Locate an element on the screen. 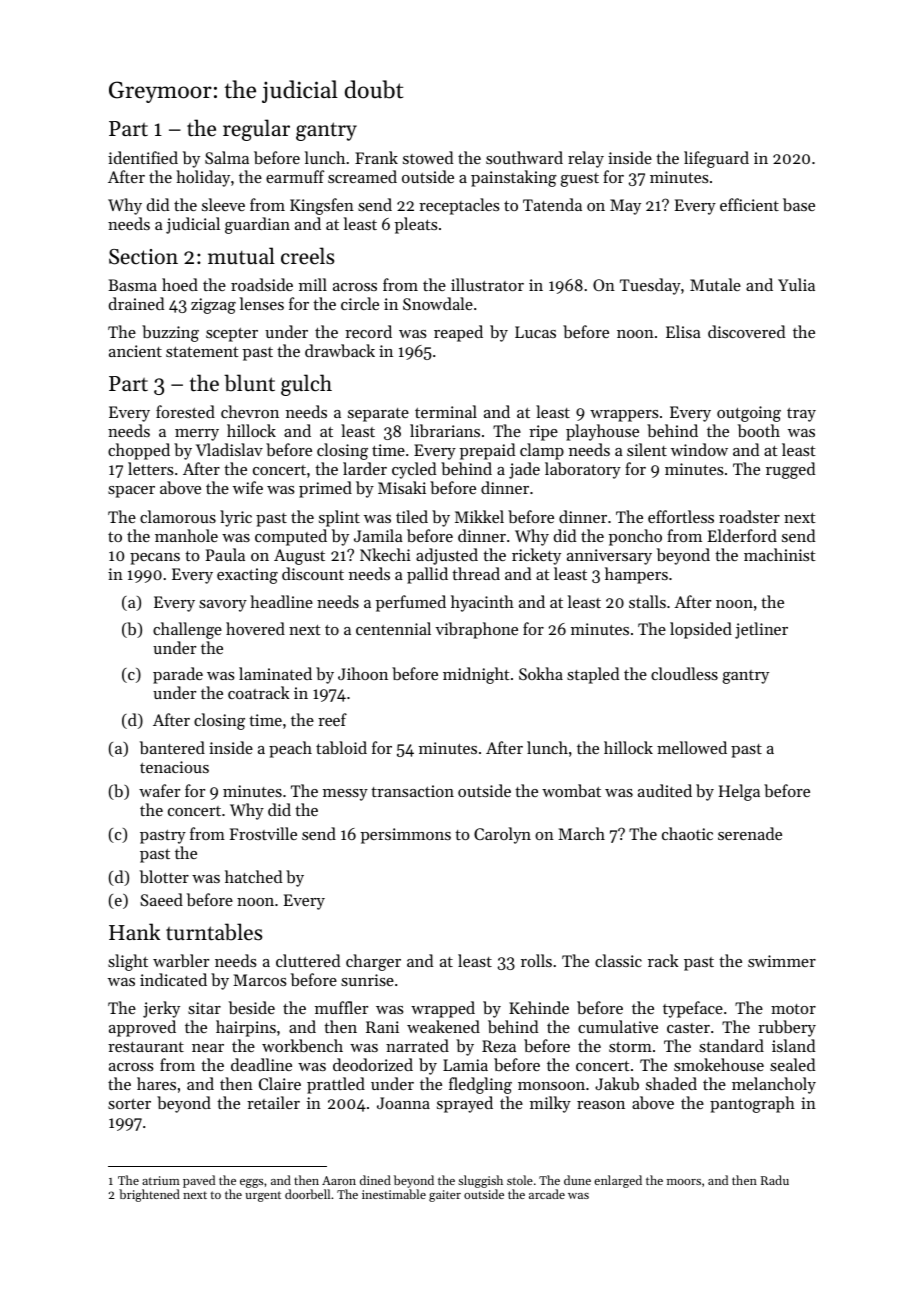  rolls is located at coordinates (536, 960).
